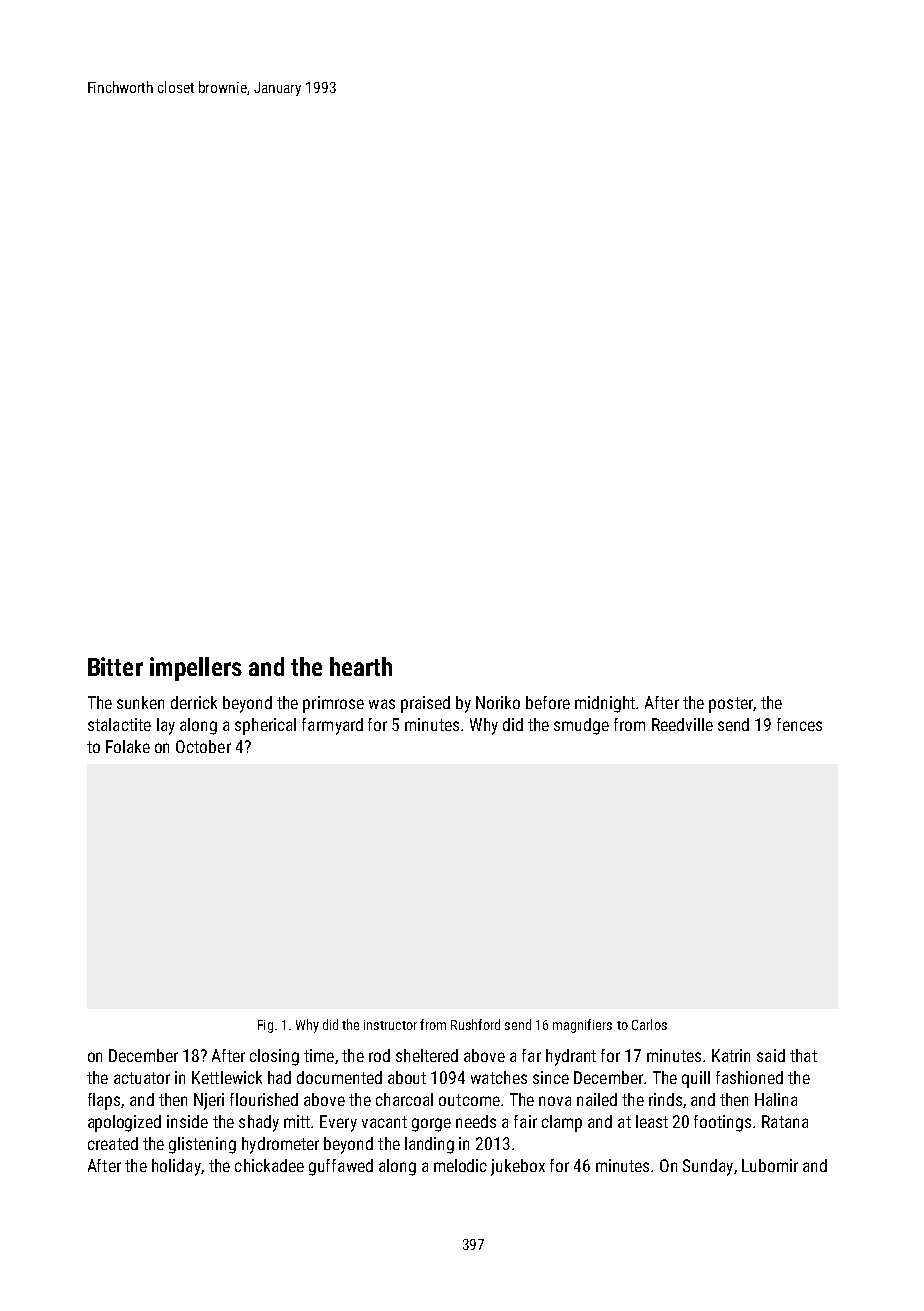  What do you see at coordinates (382, 704) in the screenshot?
I see `was` at bounding box center [382, 704].
